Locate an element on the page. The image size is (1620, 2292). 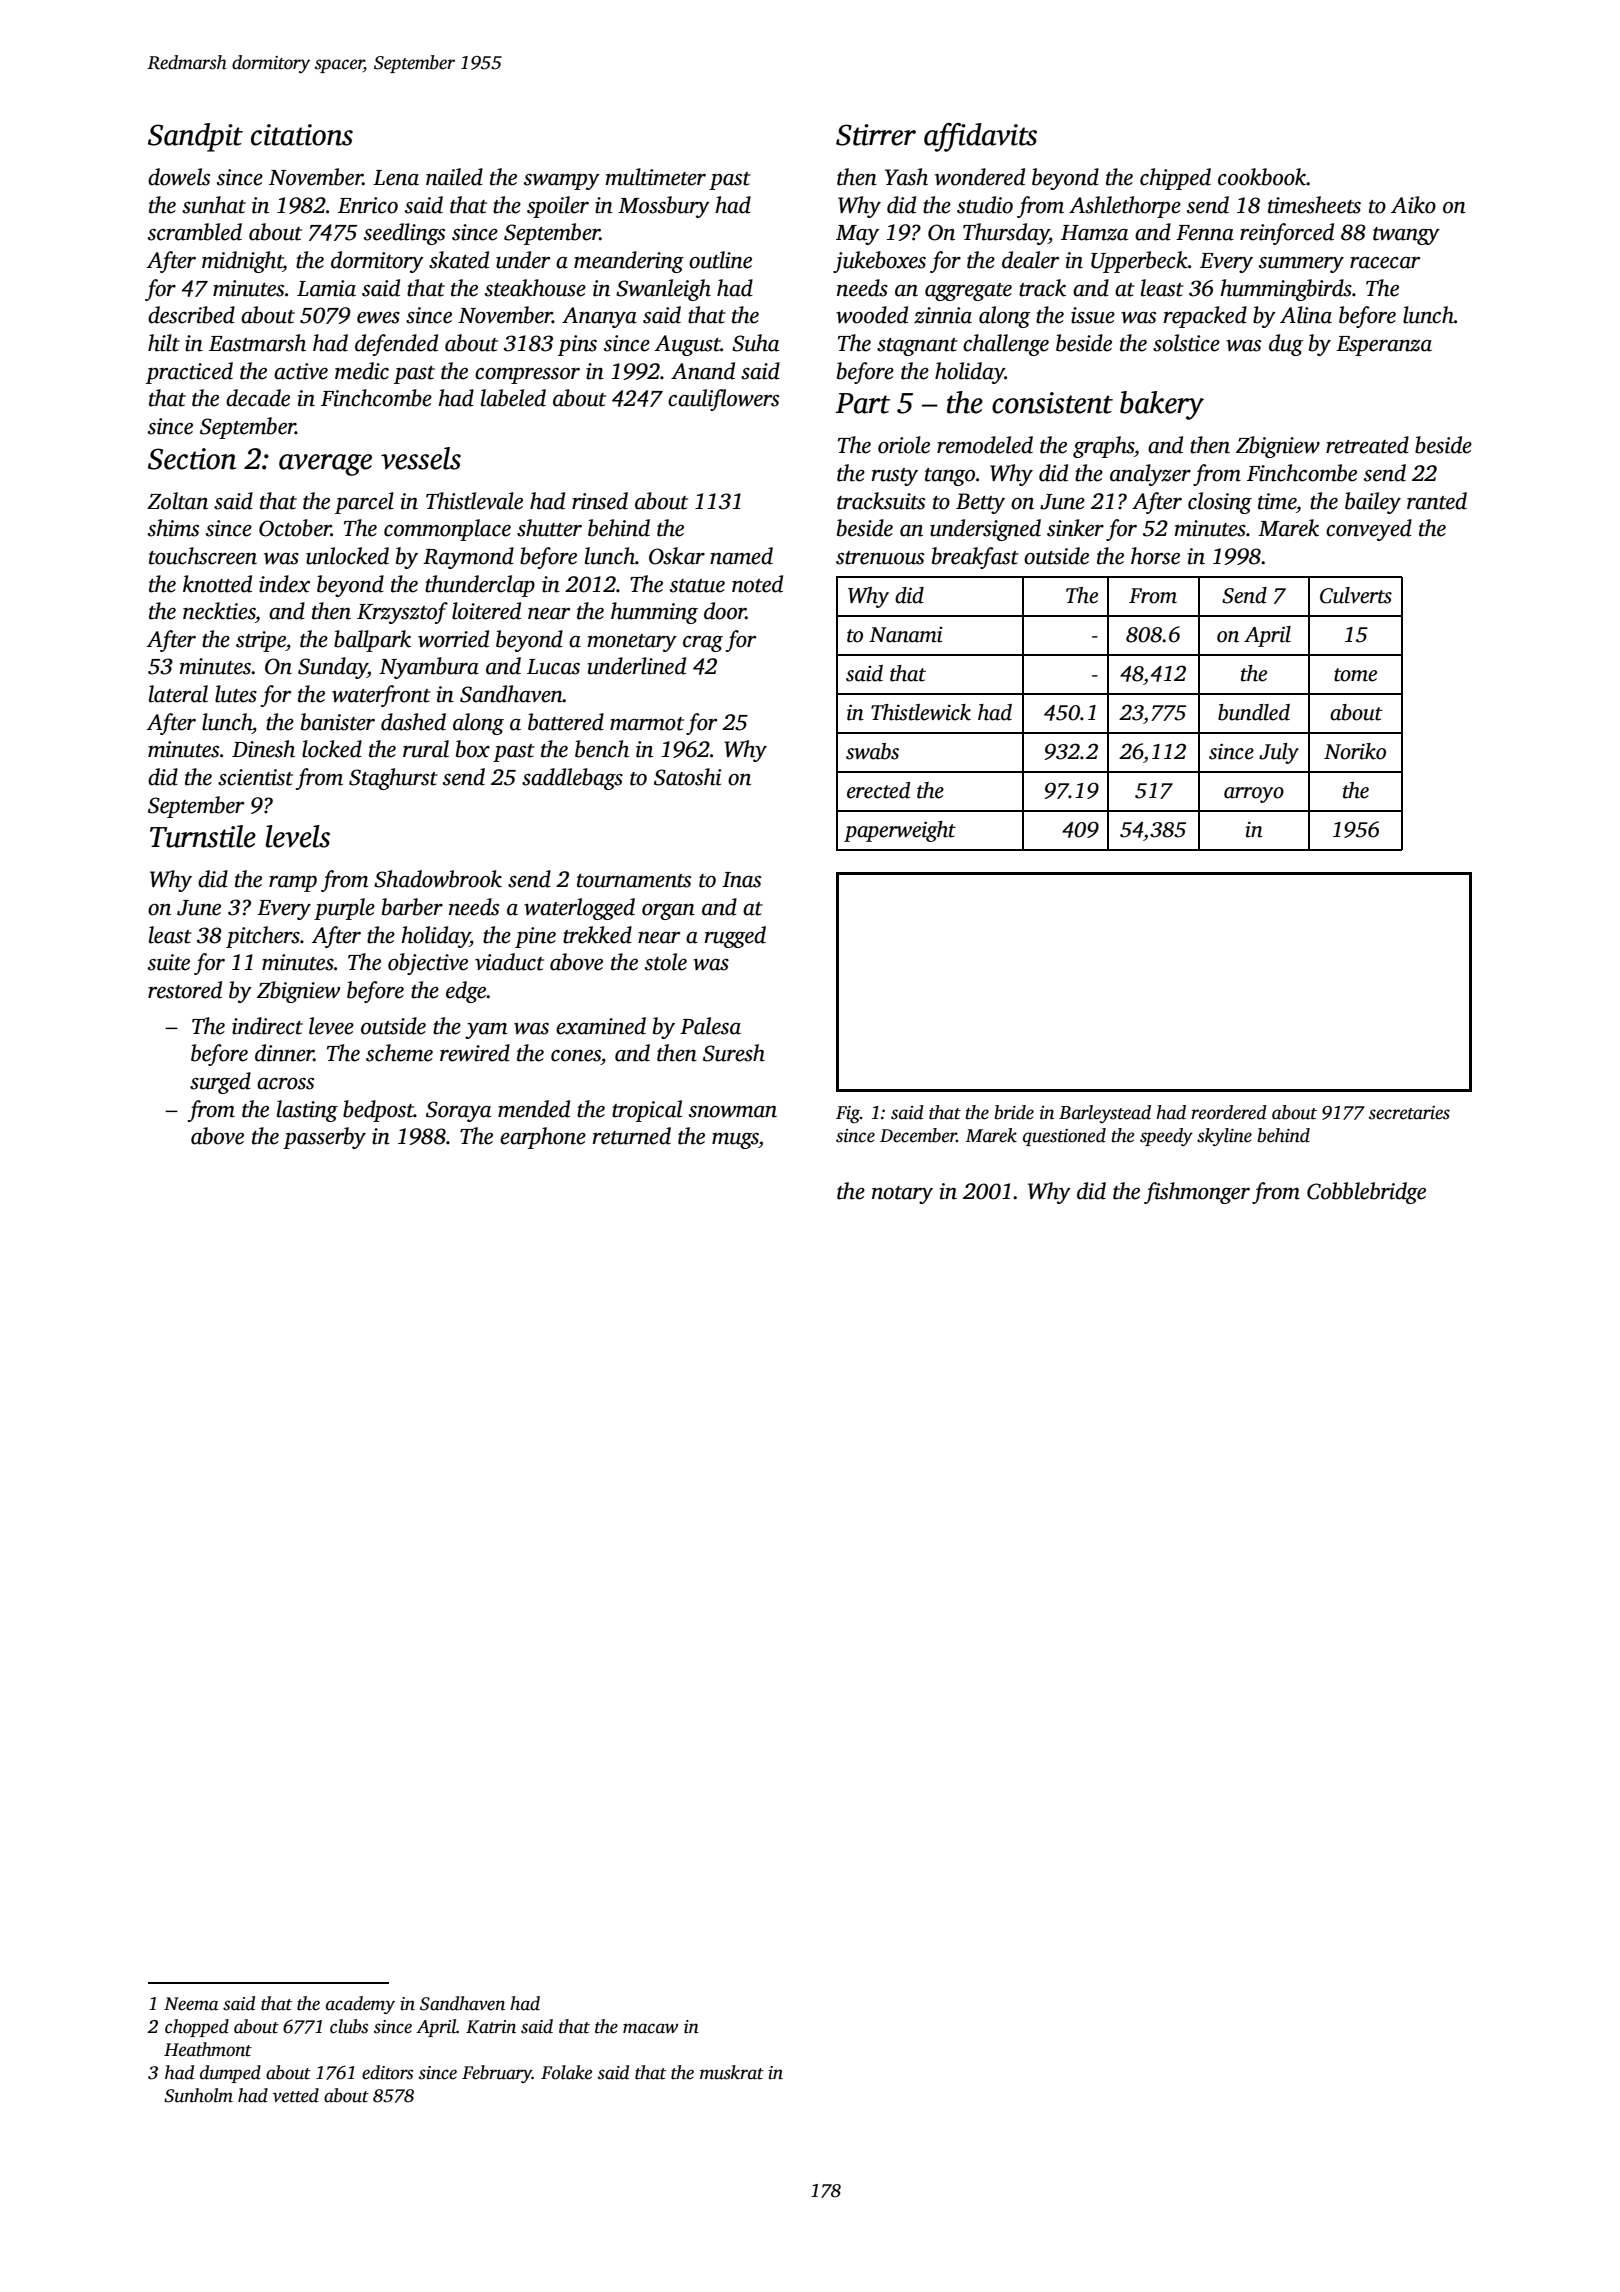
citations is located at coordinates (302, 135).
